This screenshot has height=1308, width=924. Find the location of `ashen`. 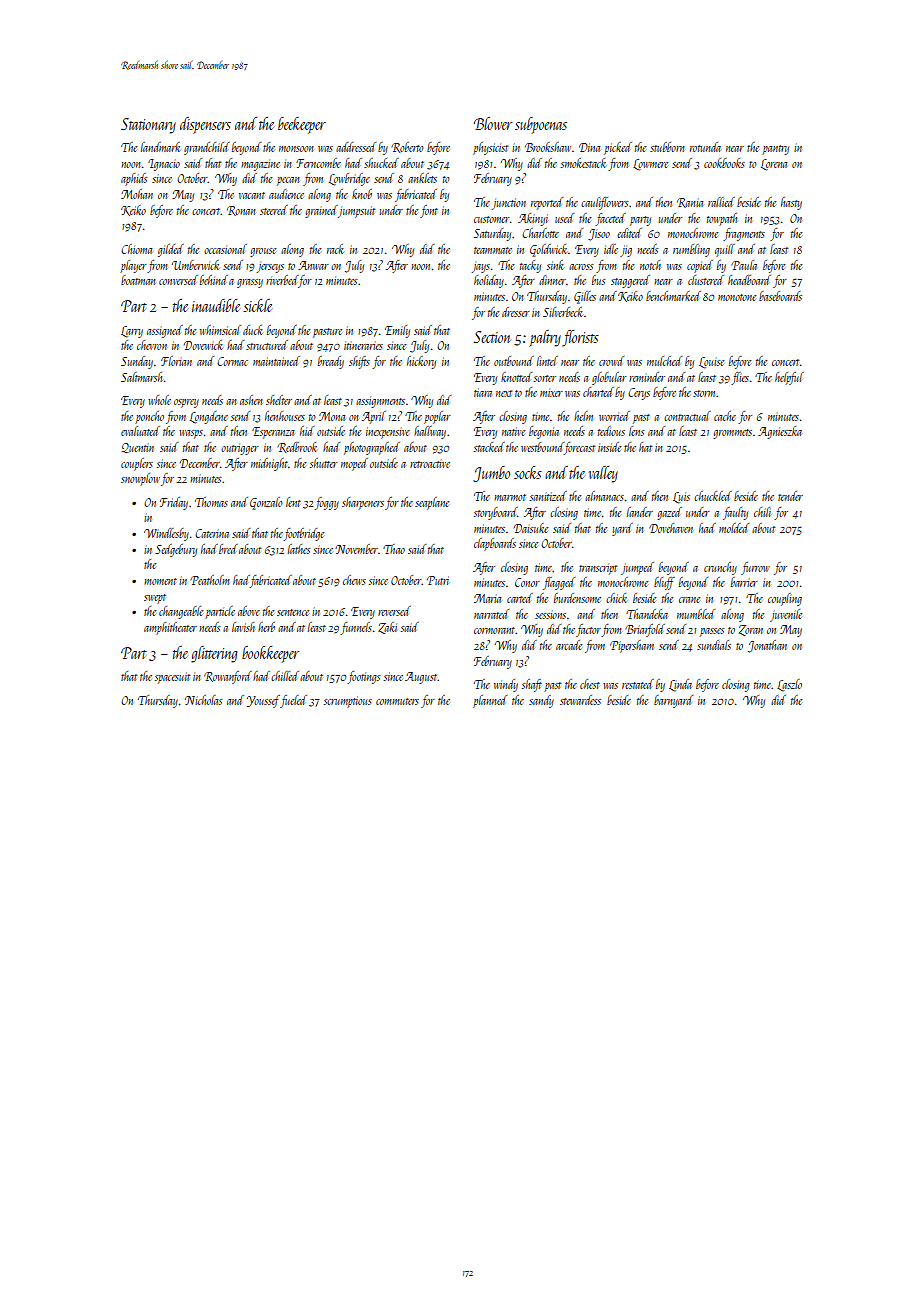

ashen is located at coordinates (251, 400).
